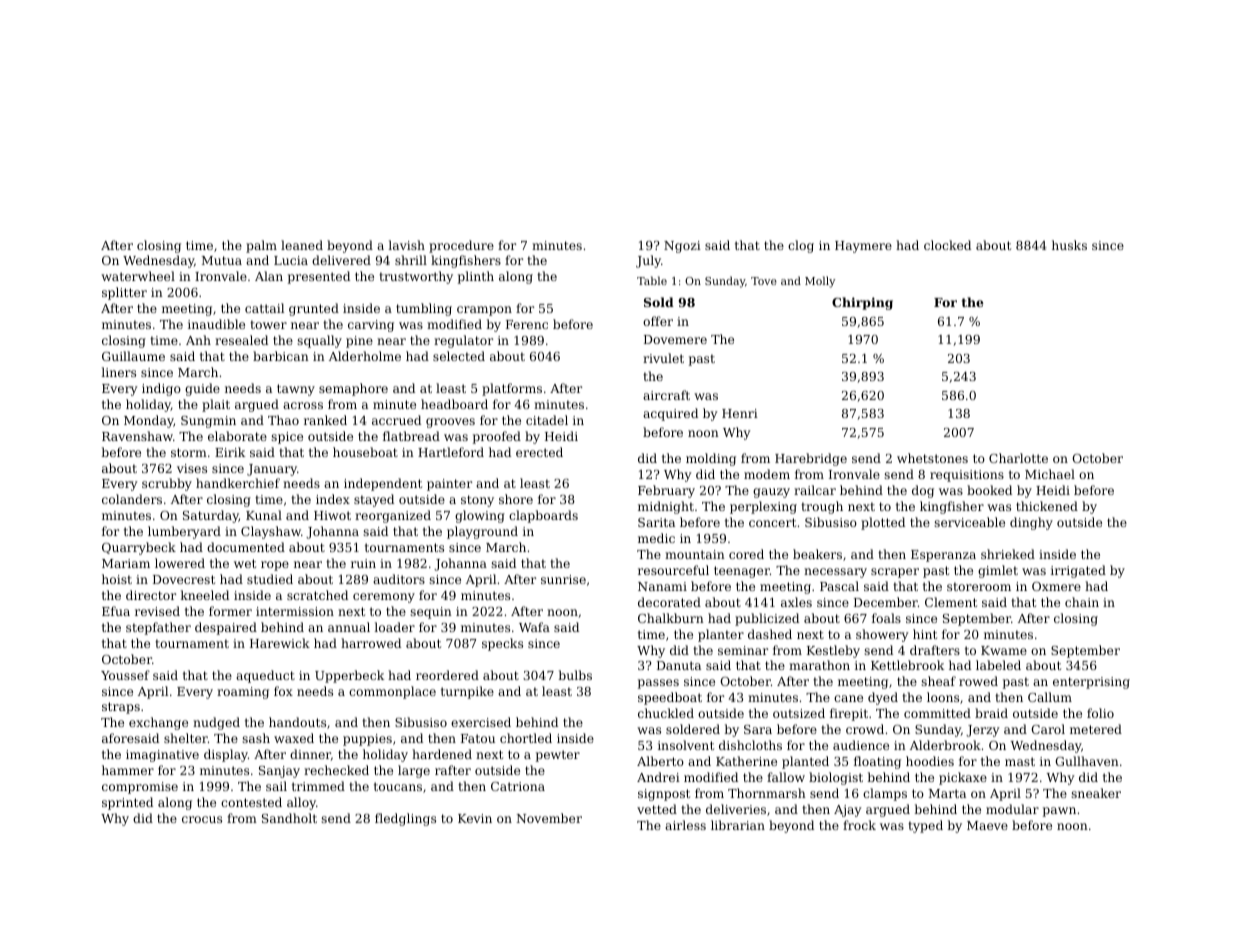 Image resolution: width=1233 pixels, height=952 pixels. Describe the element at coordinates (261, 246) in the screenshot. I see `palm` at that location.
